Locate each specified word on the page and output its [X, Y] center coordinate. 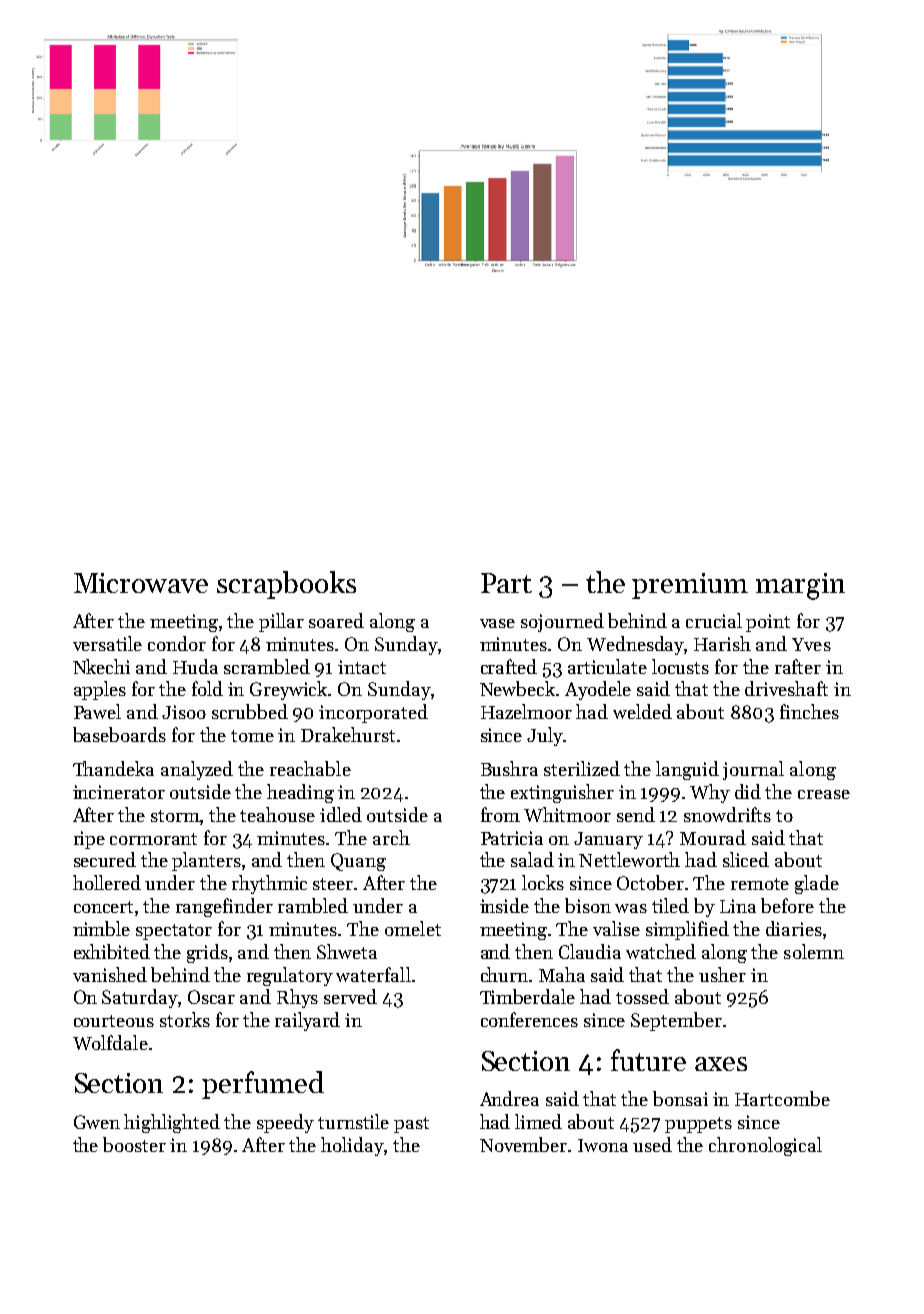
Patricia [512, 838]
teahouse [277, 814]
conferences [529, 1019]
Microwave [141, 583]
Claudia [590, 951]
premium [690, 586]
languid [687, 770]
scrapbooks [286, 585]
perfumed [263, 1085]
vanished [110, 974]
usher [722, 974]
